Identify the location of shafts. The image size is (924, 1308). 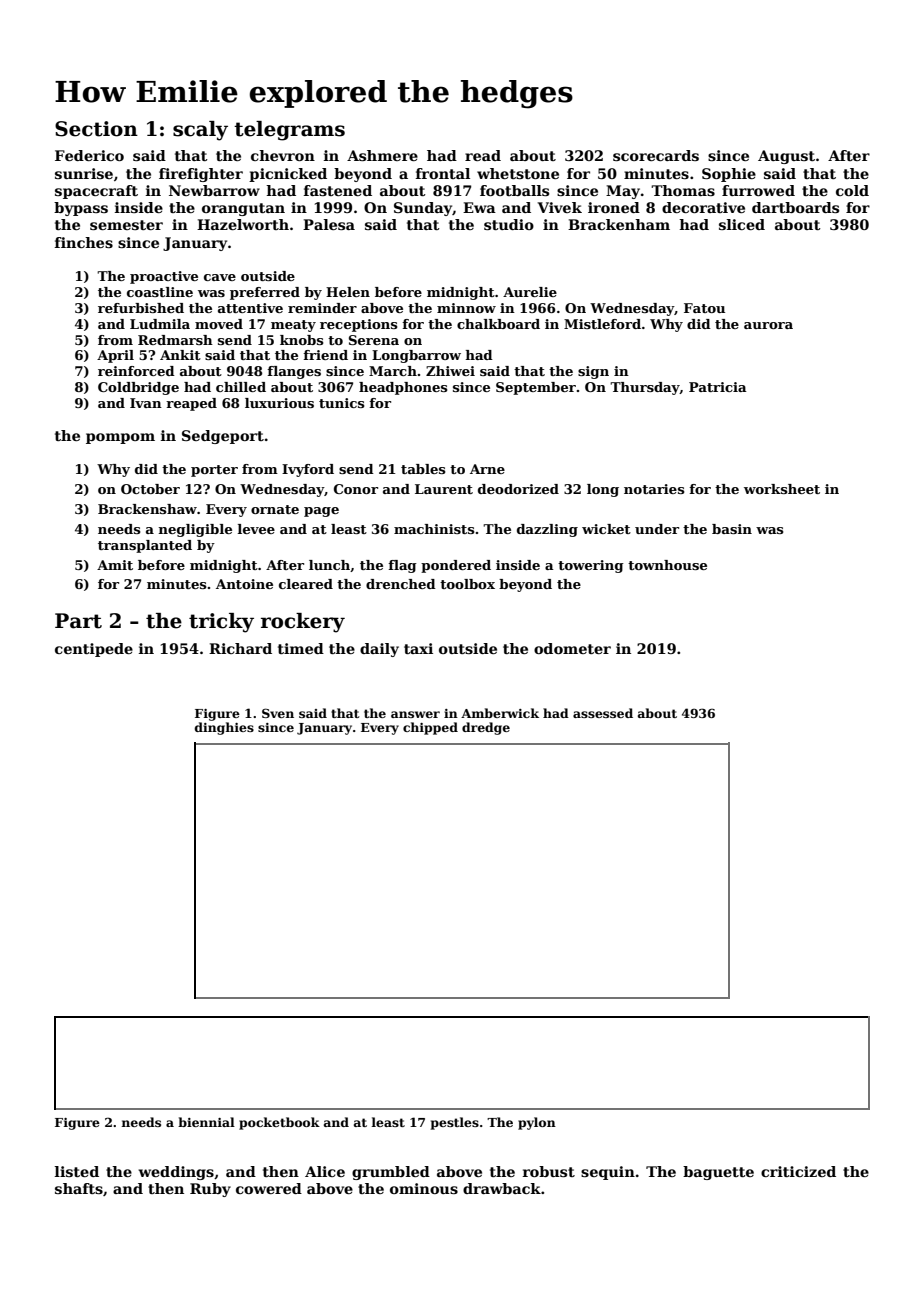
(79, 1188).
